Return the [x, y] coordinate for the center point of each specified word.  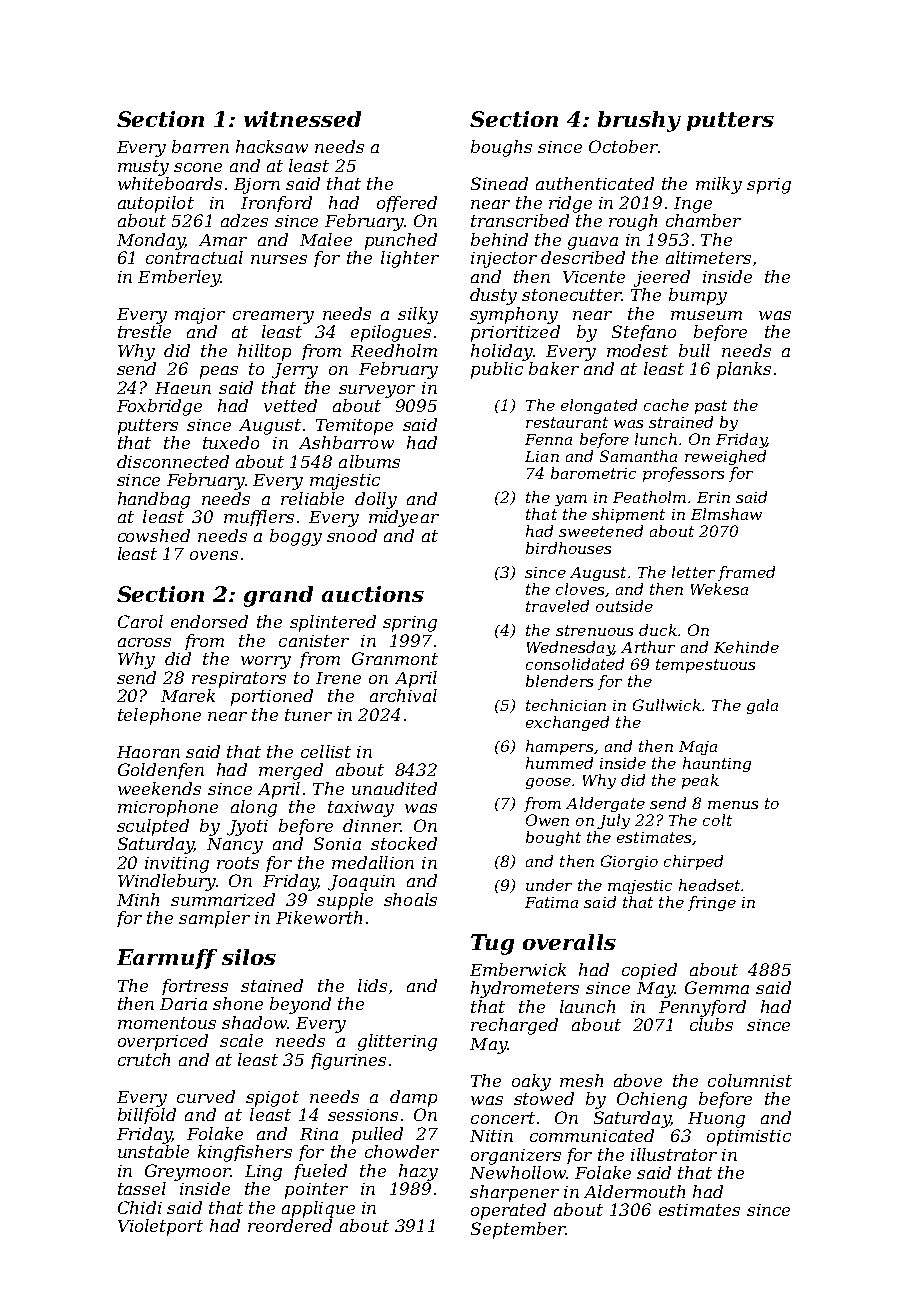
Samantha [638, 456]
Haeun [183, 388]
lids [372, 985]
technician [566, 705]
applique [318, 1209]
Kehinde [746, 647]
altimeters [708, 257]
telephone [159, 716]
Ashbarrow [346, 442]
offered [407, 204]
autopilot [156, 204]
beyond [300, 1005]
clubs [711, 1024]
